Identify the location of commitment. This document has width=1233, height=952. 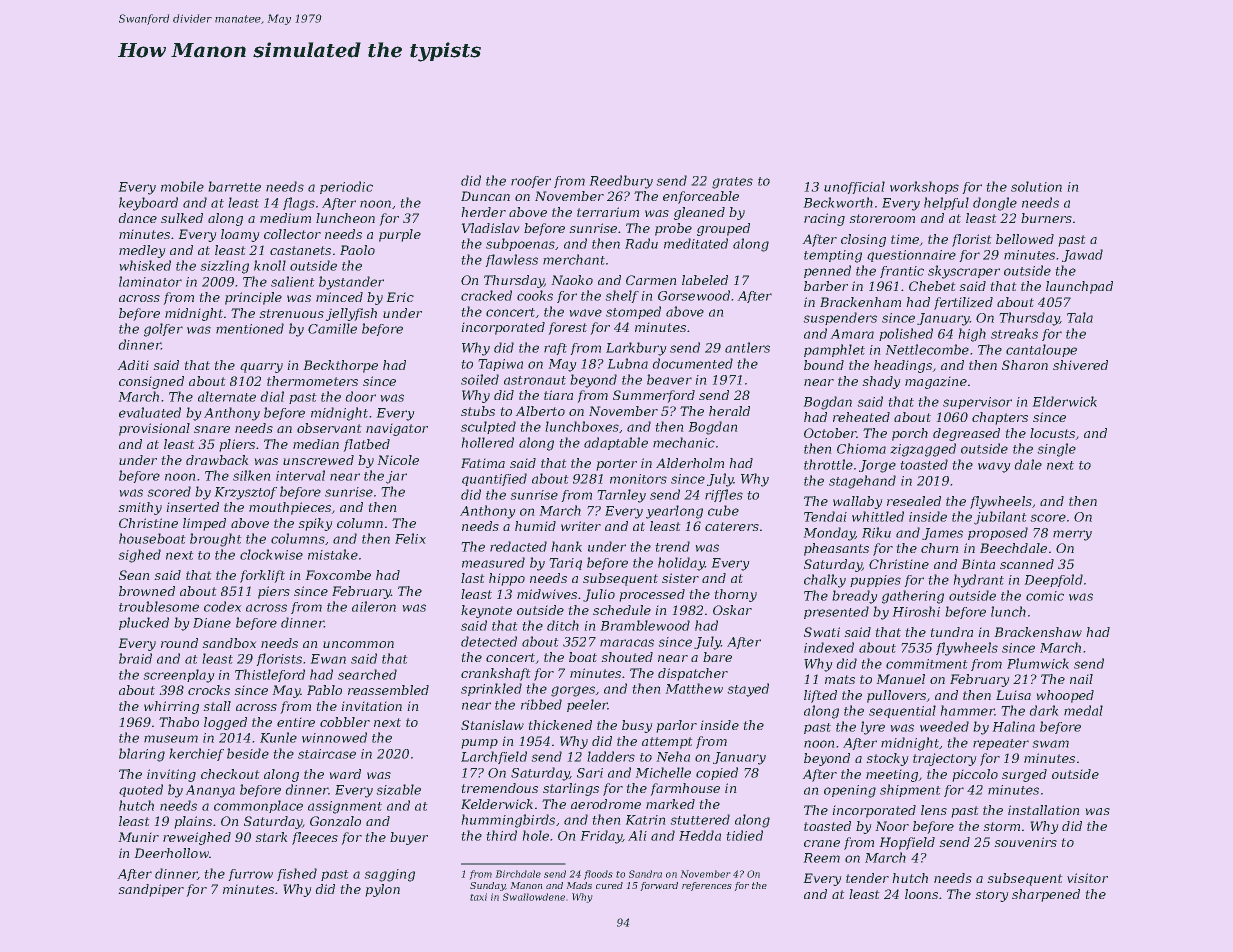
(927, 664).
